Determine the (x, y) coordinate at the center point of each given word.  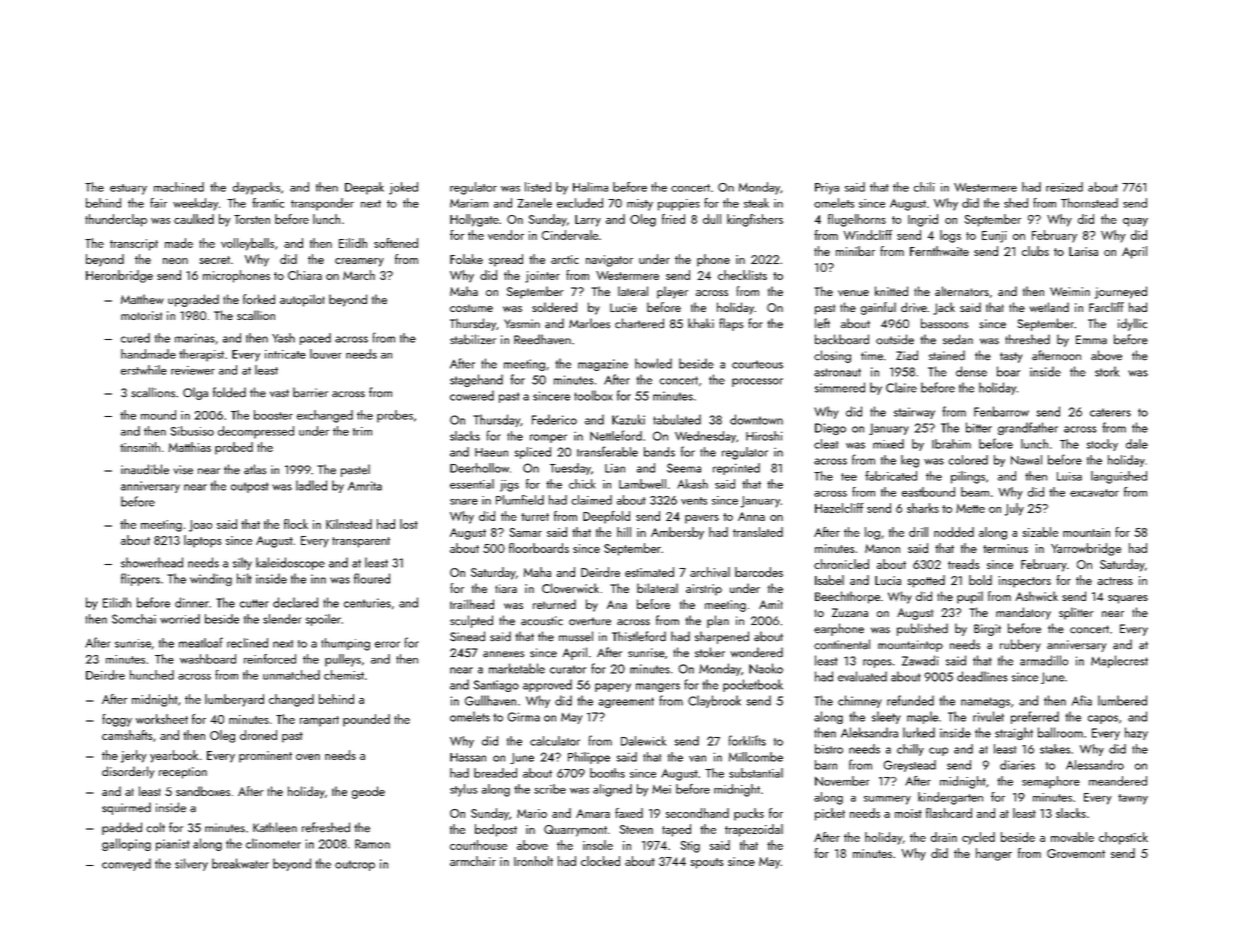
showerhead (152, 562)
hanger (994, 854)
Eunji (994, 237)
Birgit (987, 630)
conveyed (126, 864)
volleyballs (247, 244)
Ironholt (533, 861)
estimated (649, 572)
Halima (590, 187)
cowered (472, 395)
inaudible (145, 469)
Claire (901, 387)
